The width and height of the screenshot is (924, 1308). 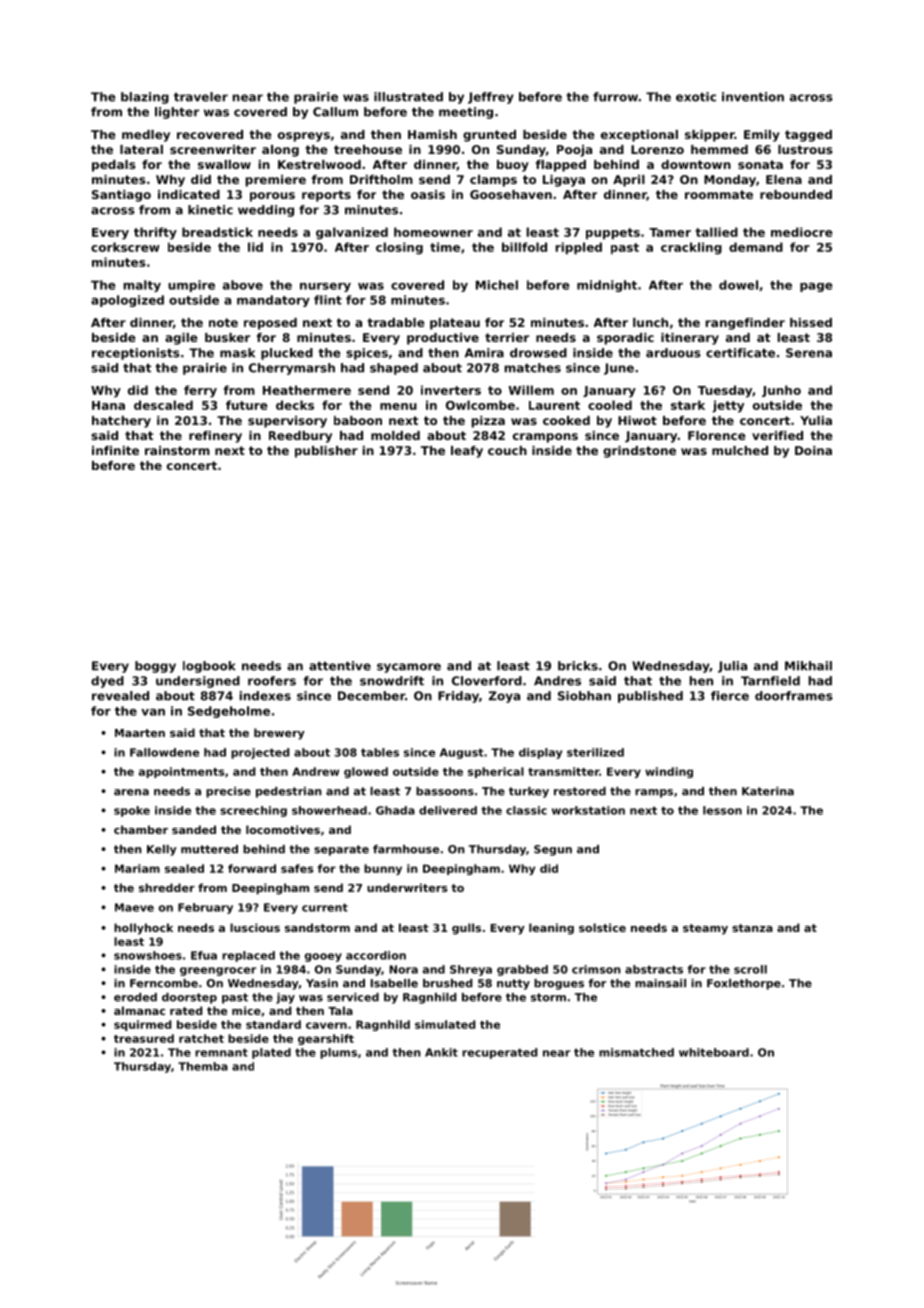 What do you see at coordinates (287, 354) in the screenshot?
I see `plucked` at bounding box center [287, 354].
